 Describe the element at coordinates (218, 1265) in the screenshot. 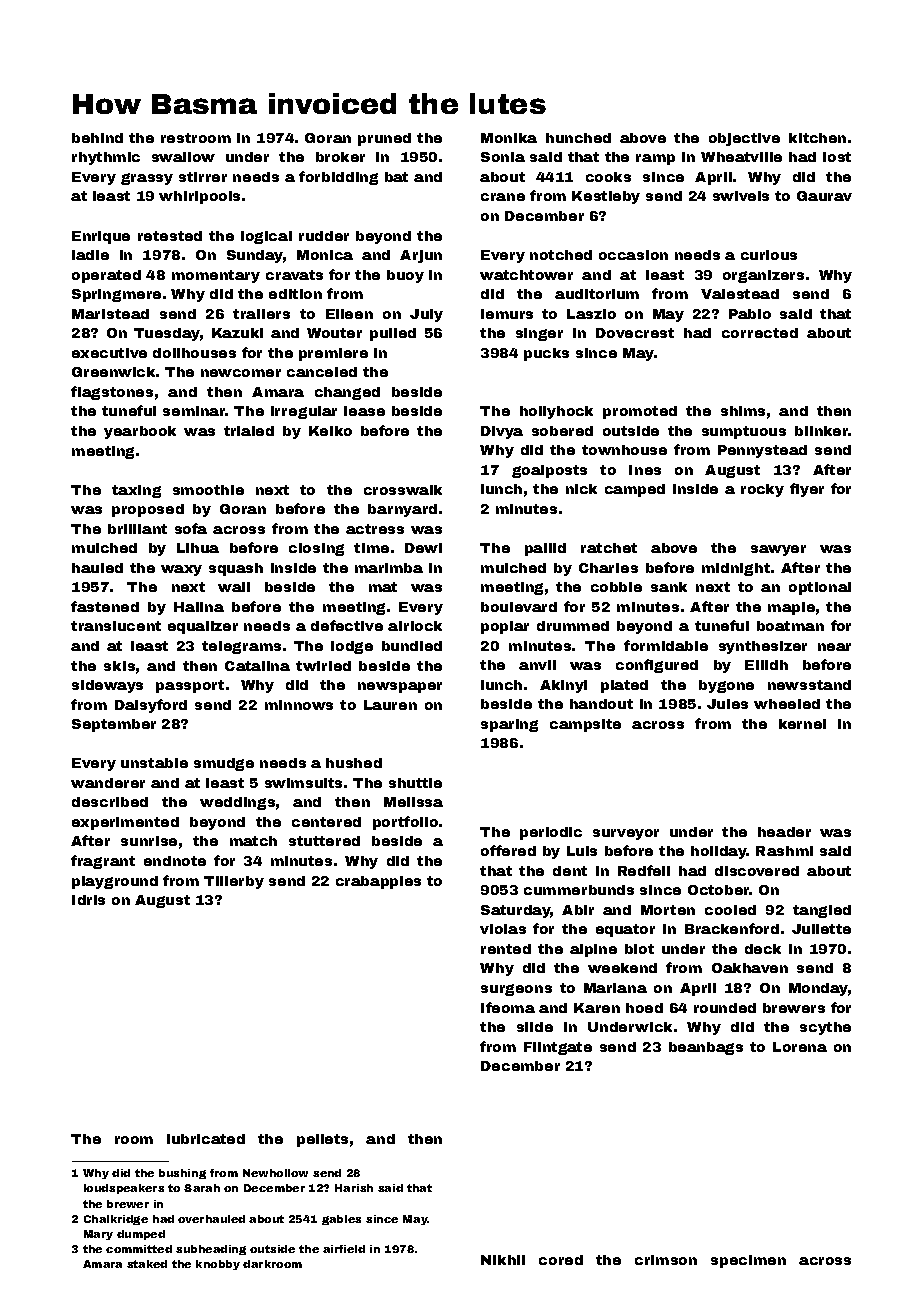

I see `knobby` at that location.
